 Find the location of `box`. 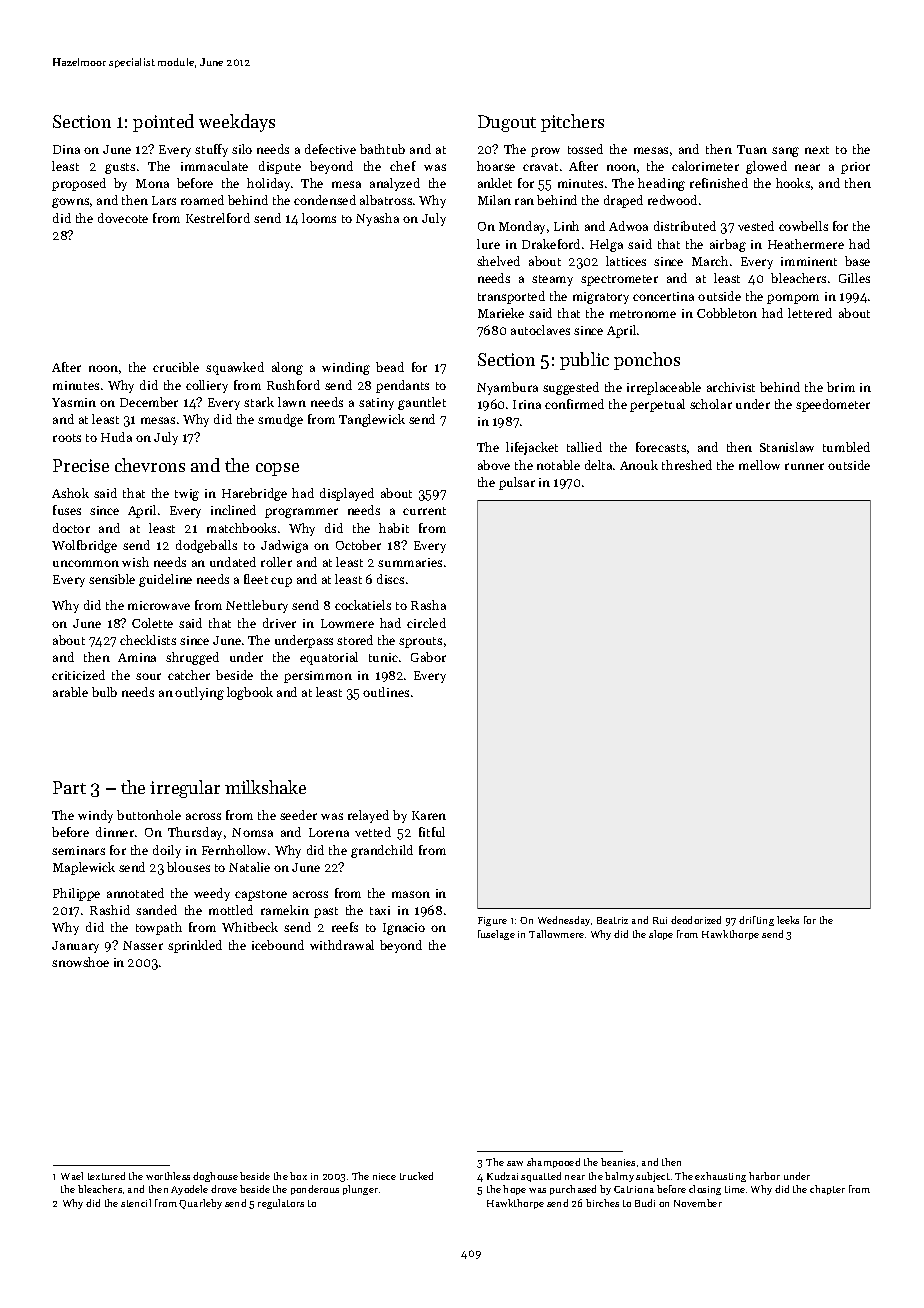

box is located at coordinates (298, 1176).
